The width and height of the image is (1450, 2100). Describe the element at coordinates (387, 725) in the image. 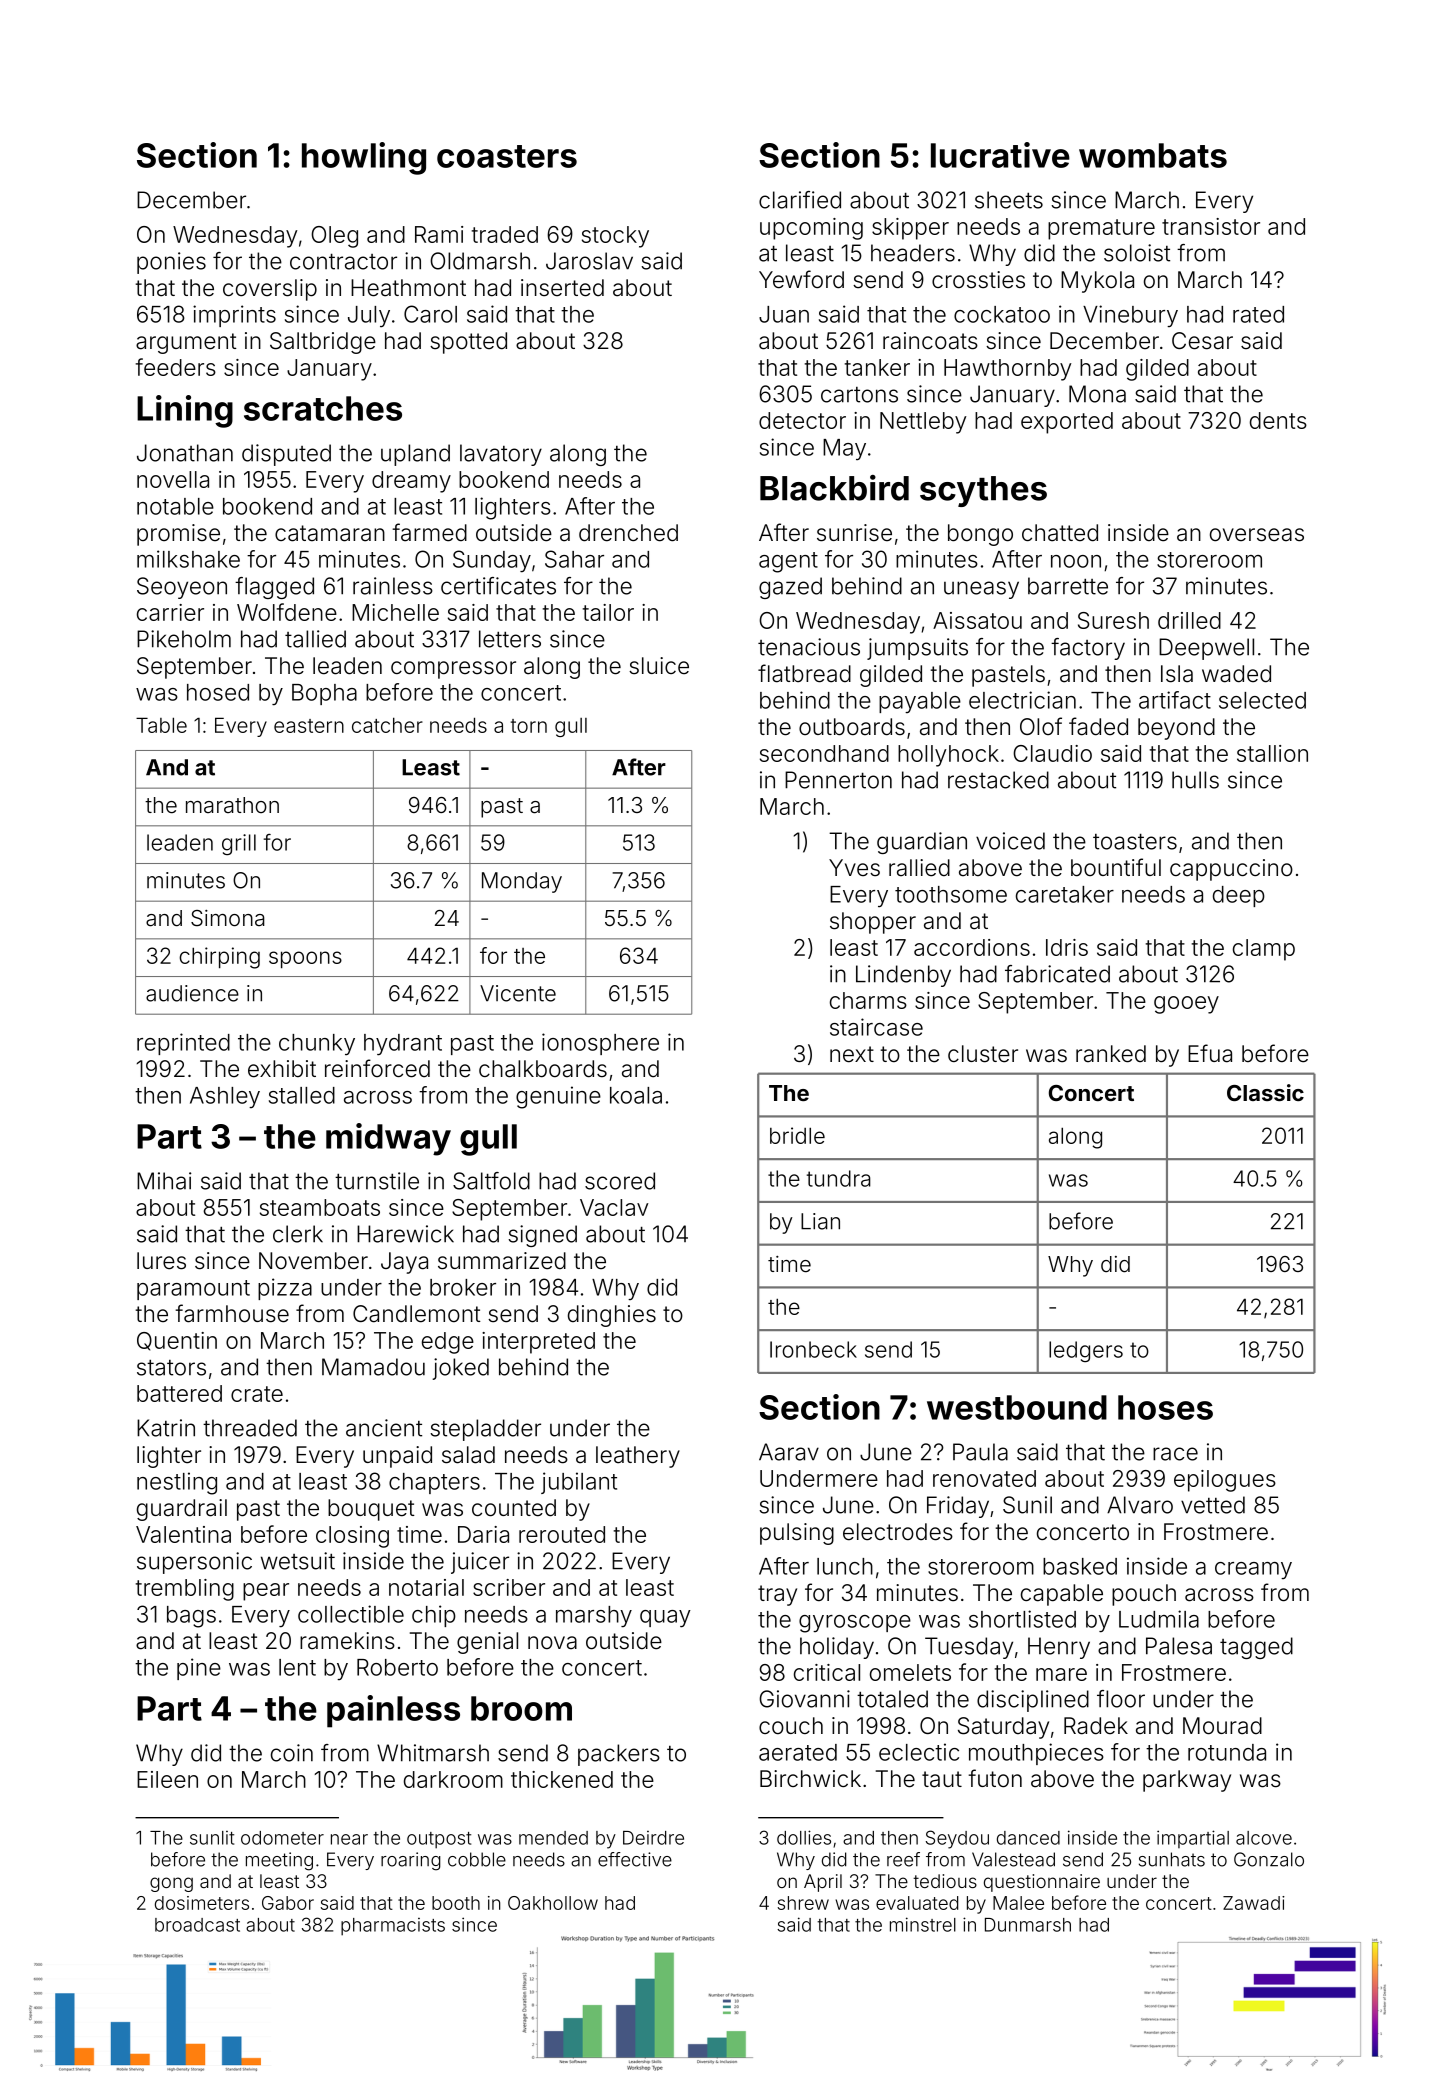

I see `catcher` at that location.
